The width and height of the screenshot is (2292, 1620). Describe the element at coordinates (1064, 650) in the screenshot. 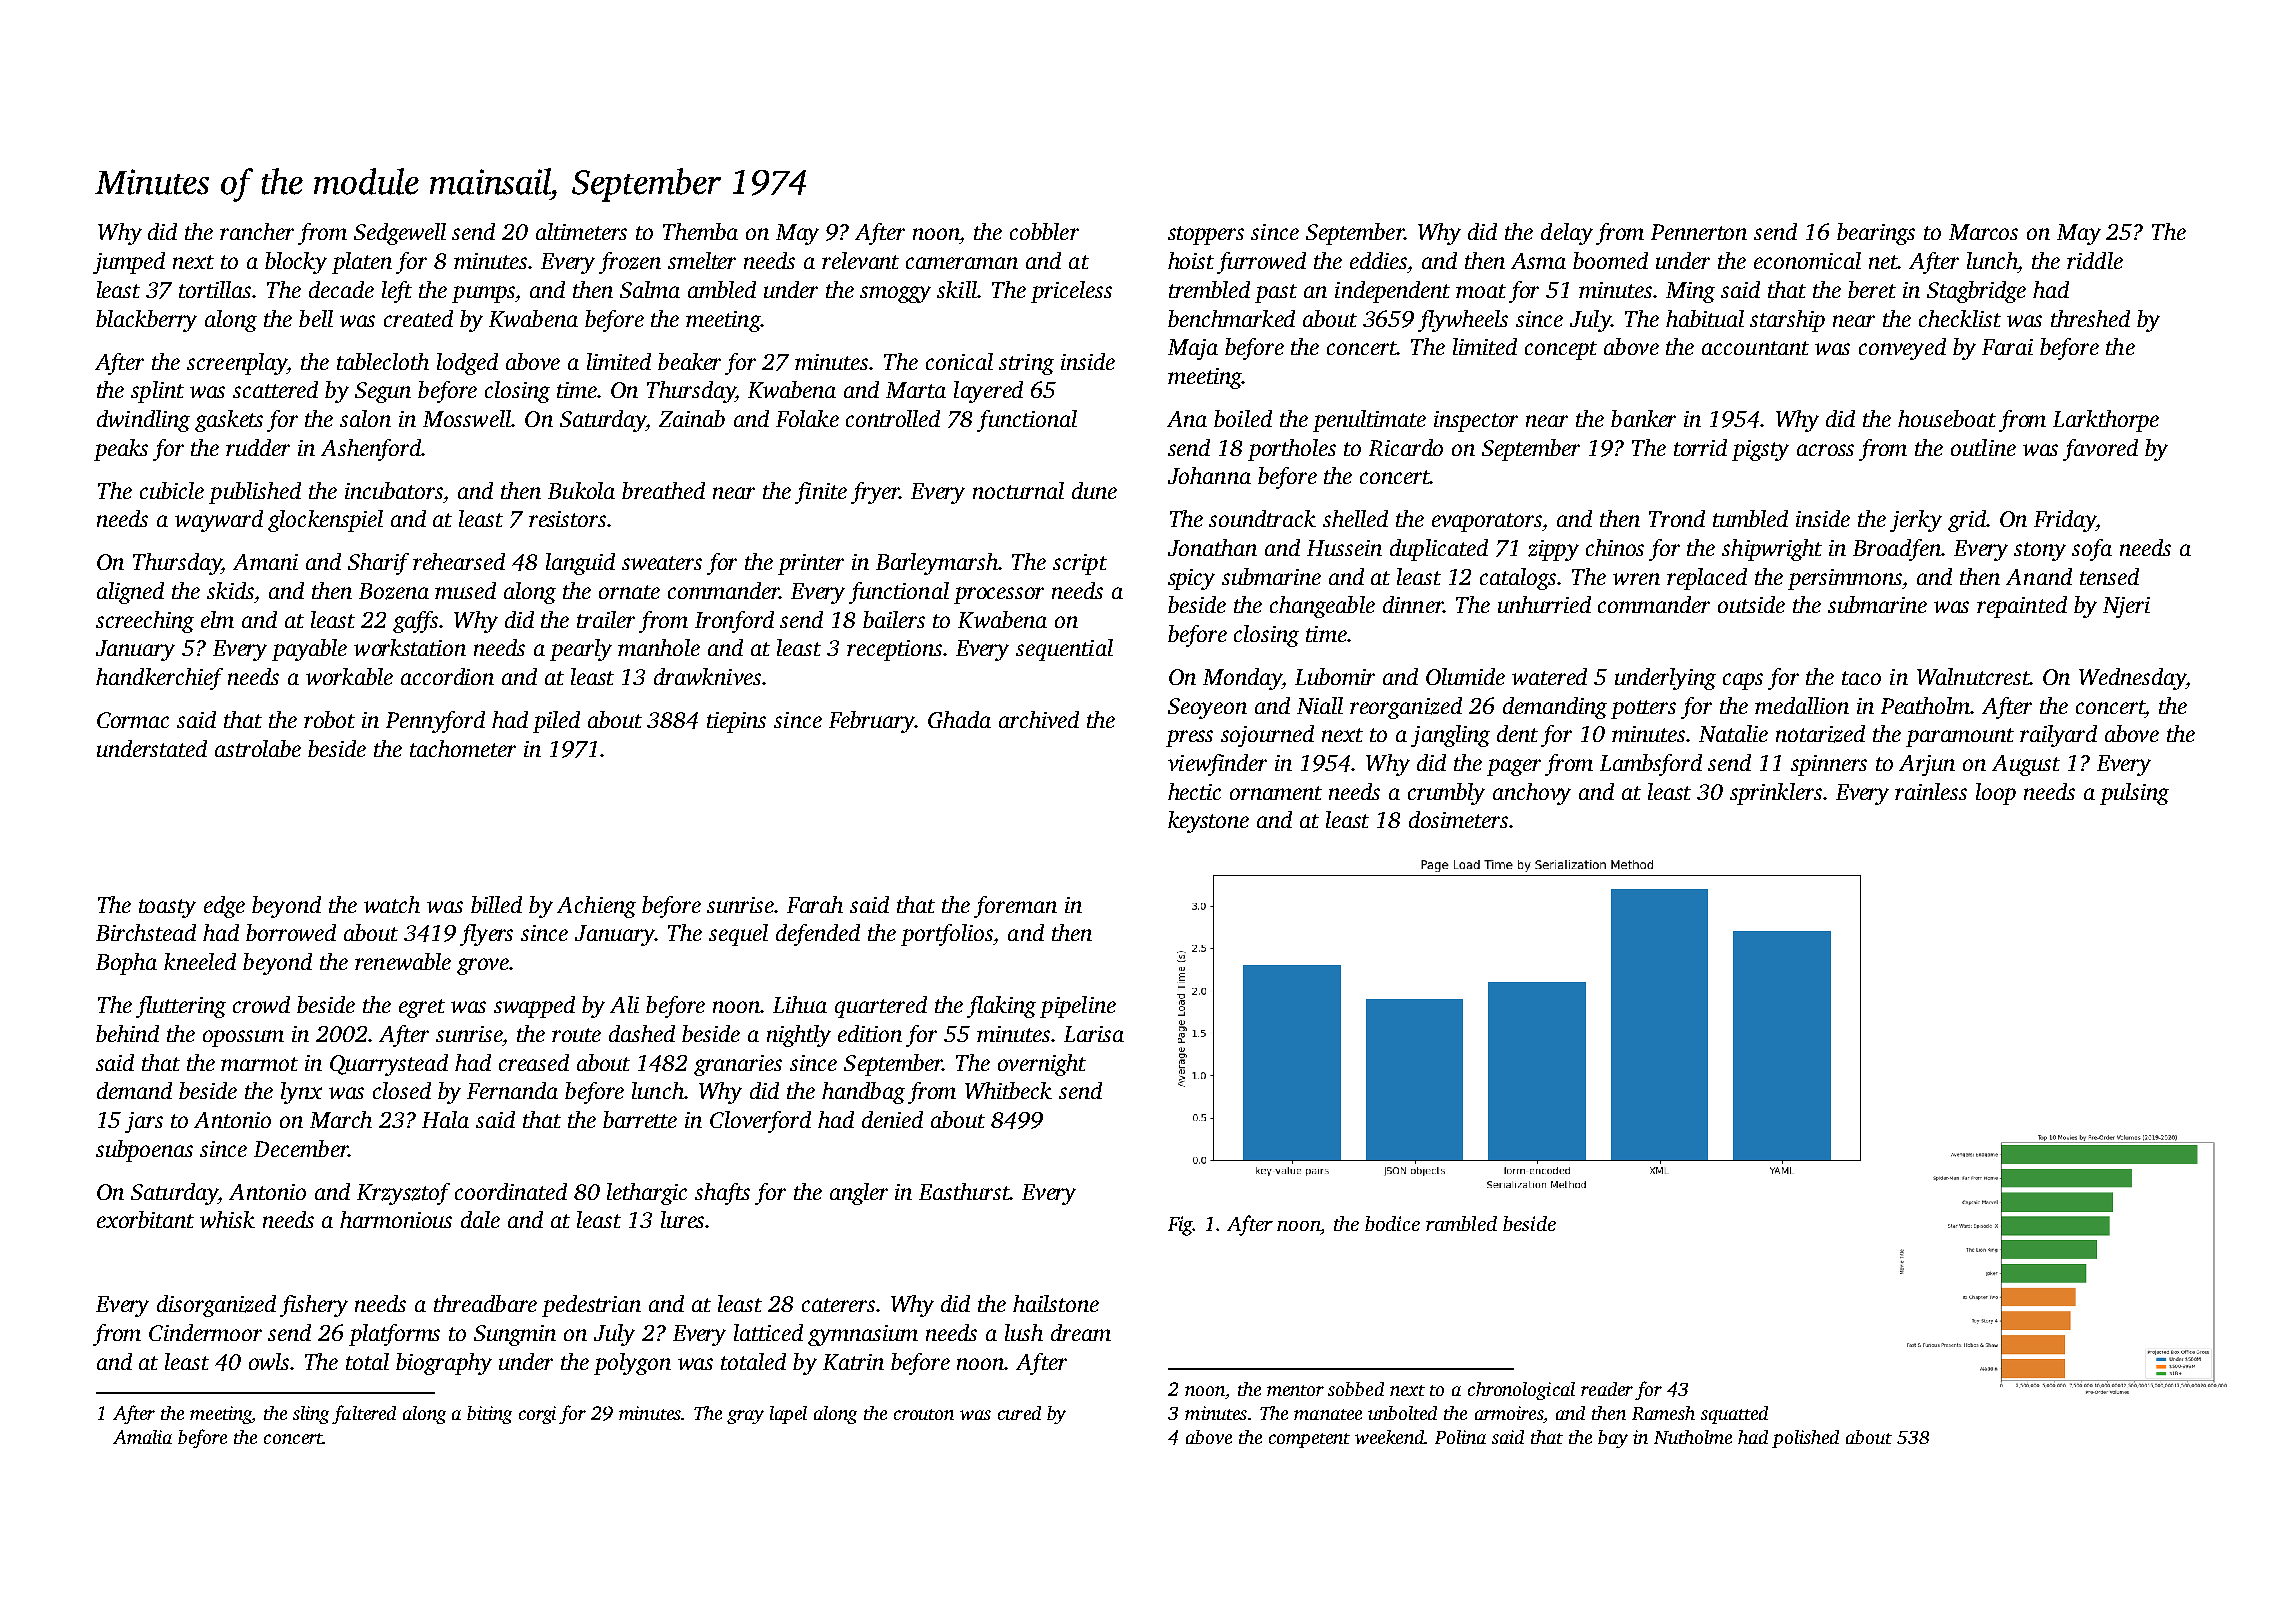

I see `sequential` at that location.
